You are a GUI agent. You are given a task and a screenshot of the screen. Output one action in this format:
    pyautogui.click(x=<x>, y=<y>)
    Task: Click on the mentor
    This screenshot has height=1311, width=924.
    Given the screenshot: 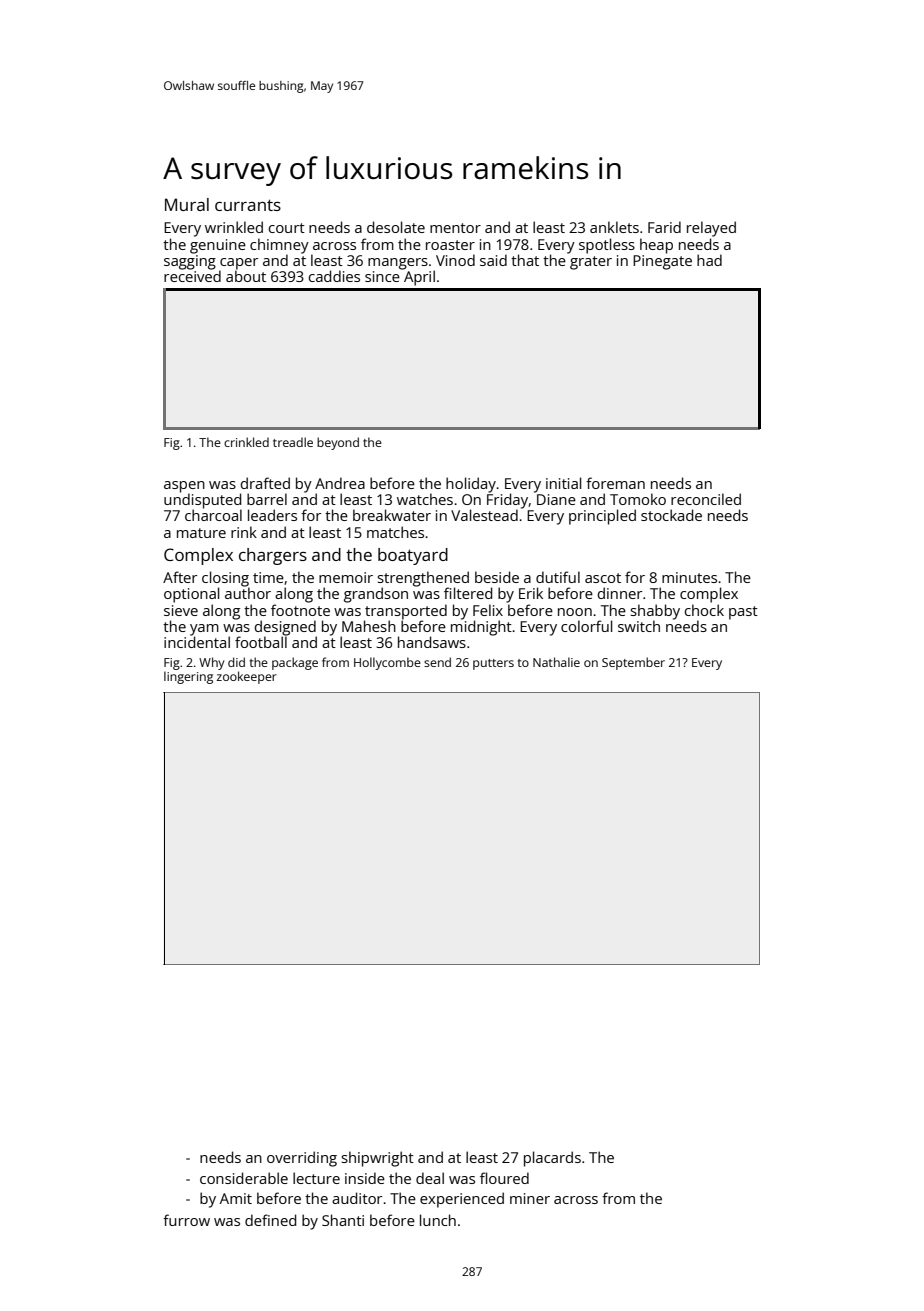 What is the action you would take?
    pyautogui.click(x=455, y=228)
